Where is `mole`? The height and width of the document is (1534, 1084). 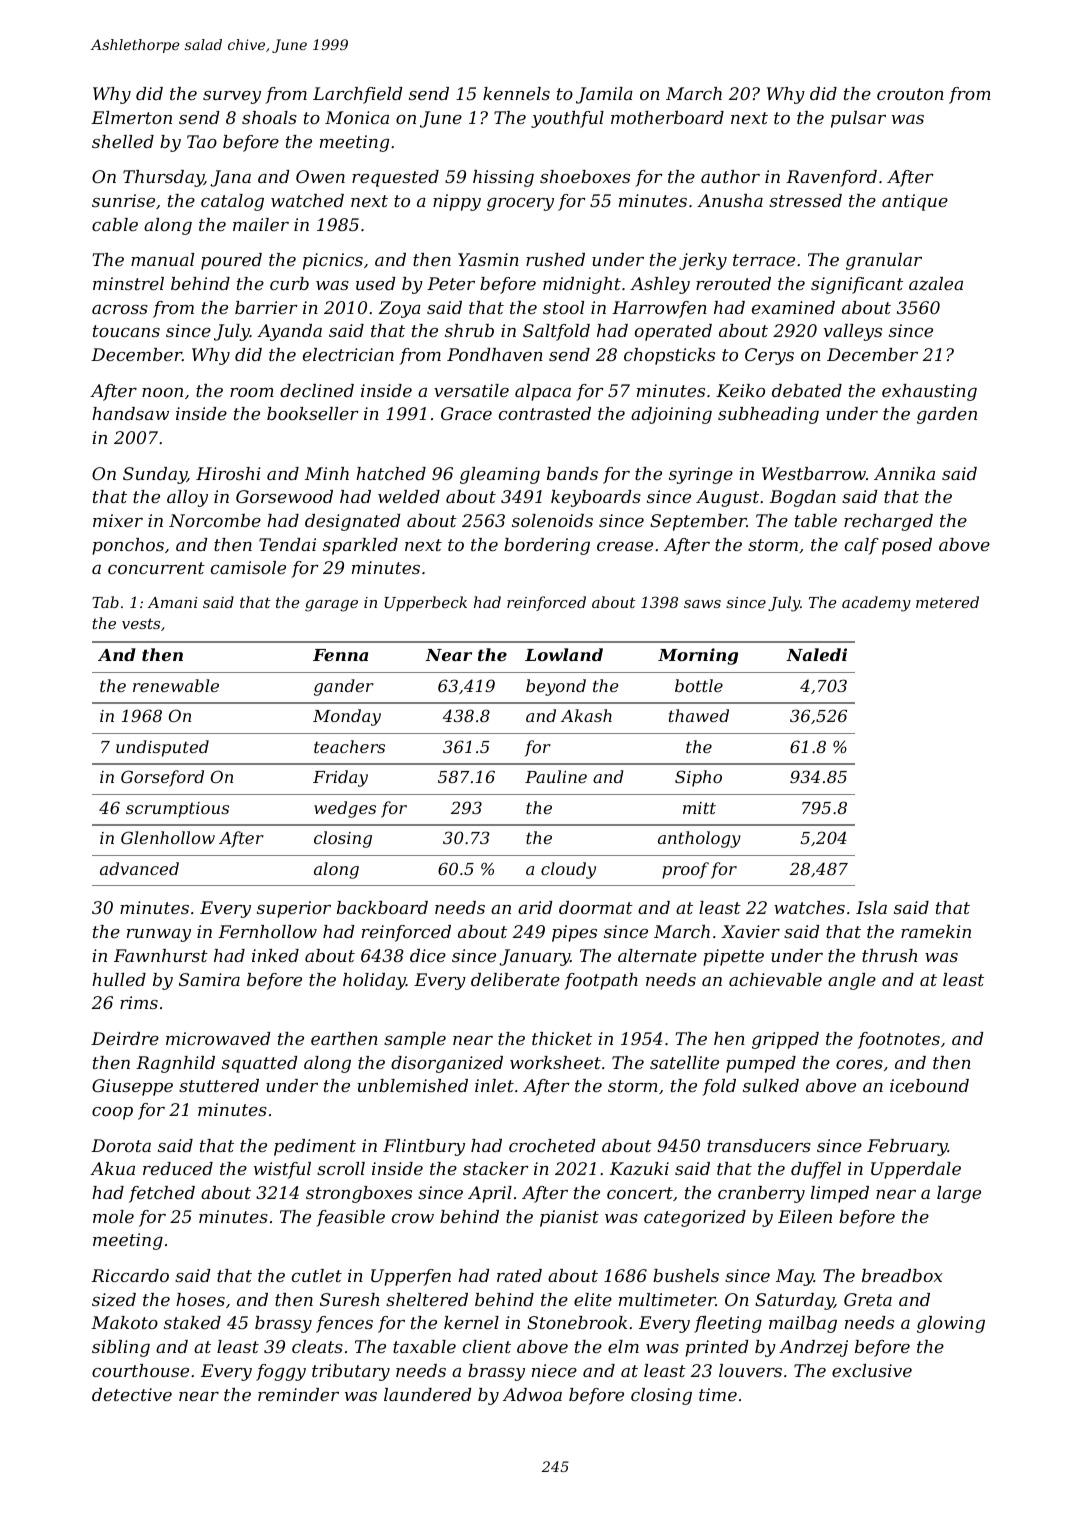
mole is located at coordinates (113, 1216).
